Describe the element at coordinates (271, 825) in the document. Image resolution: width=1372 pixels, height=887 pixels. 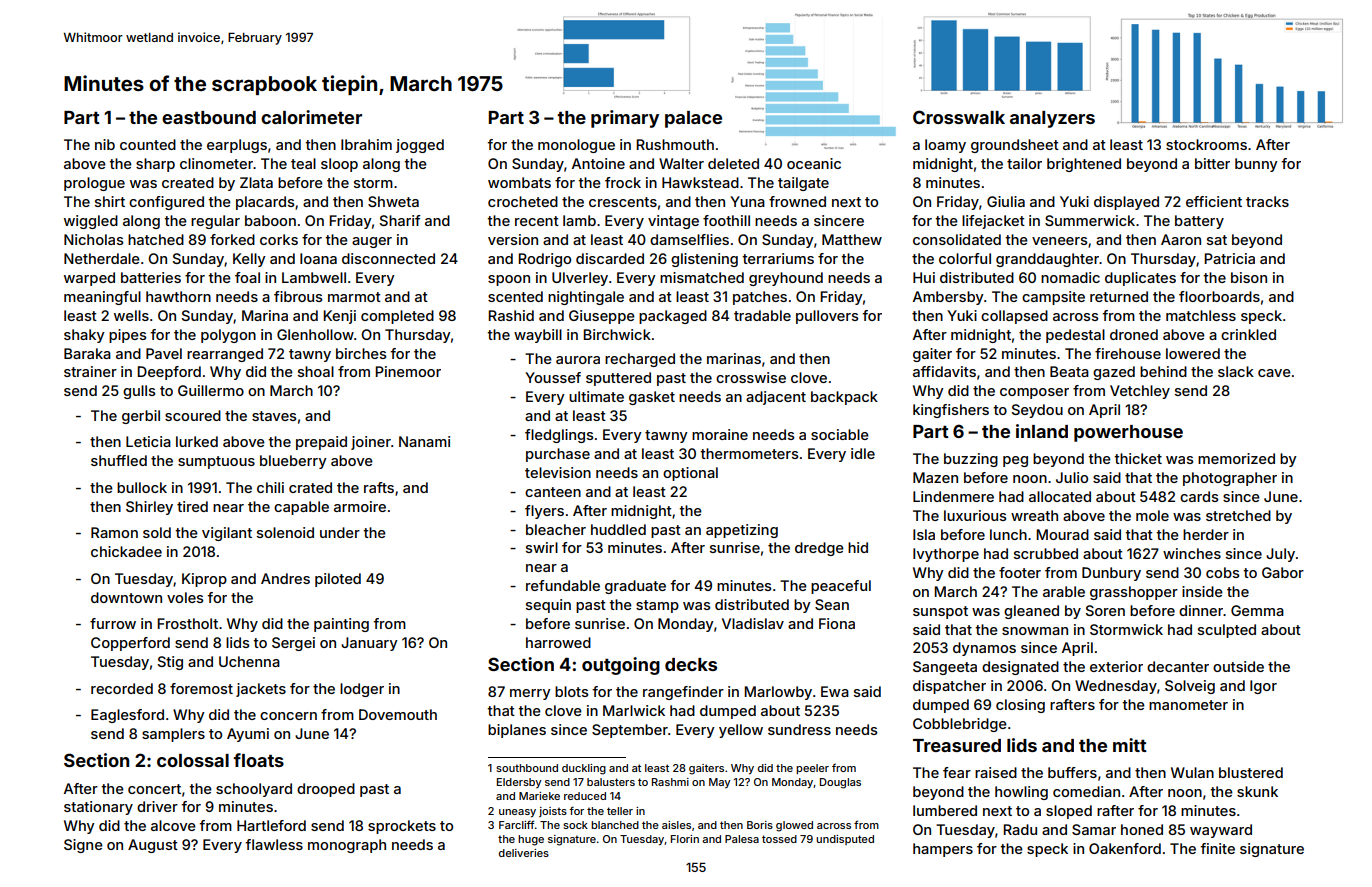
I see `Hartleford` at that location.
